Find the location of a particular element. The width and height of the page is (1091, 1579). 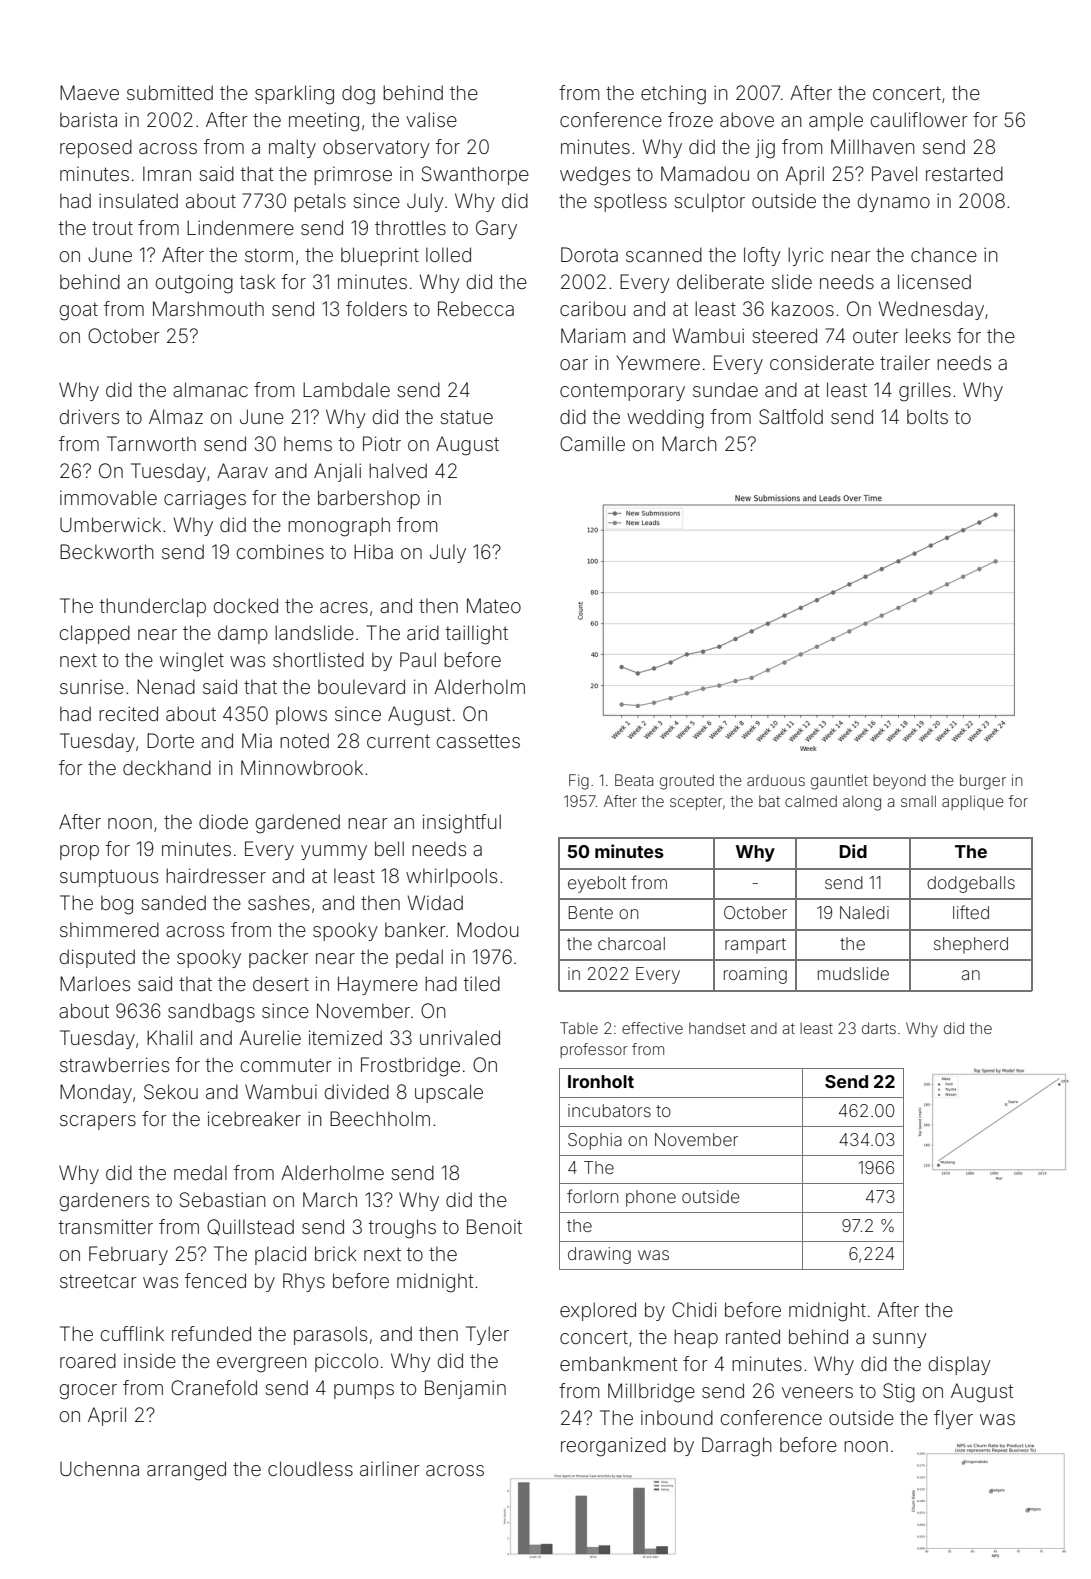

Saltfold is located at coordinates (791, 417).
